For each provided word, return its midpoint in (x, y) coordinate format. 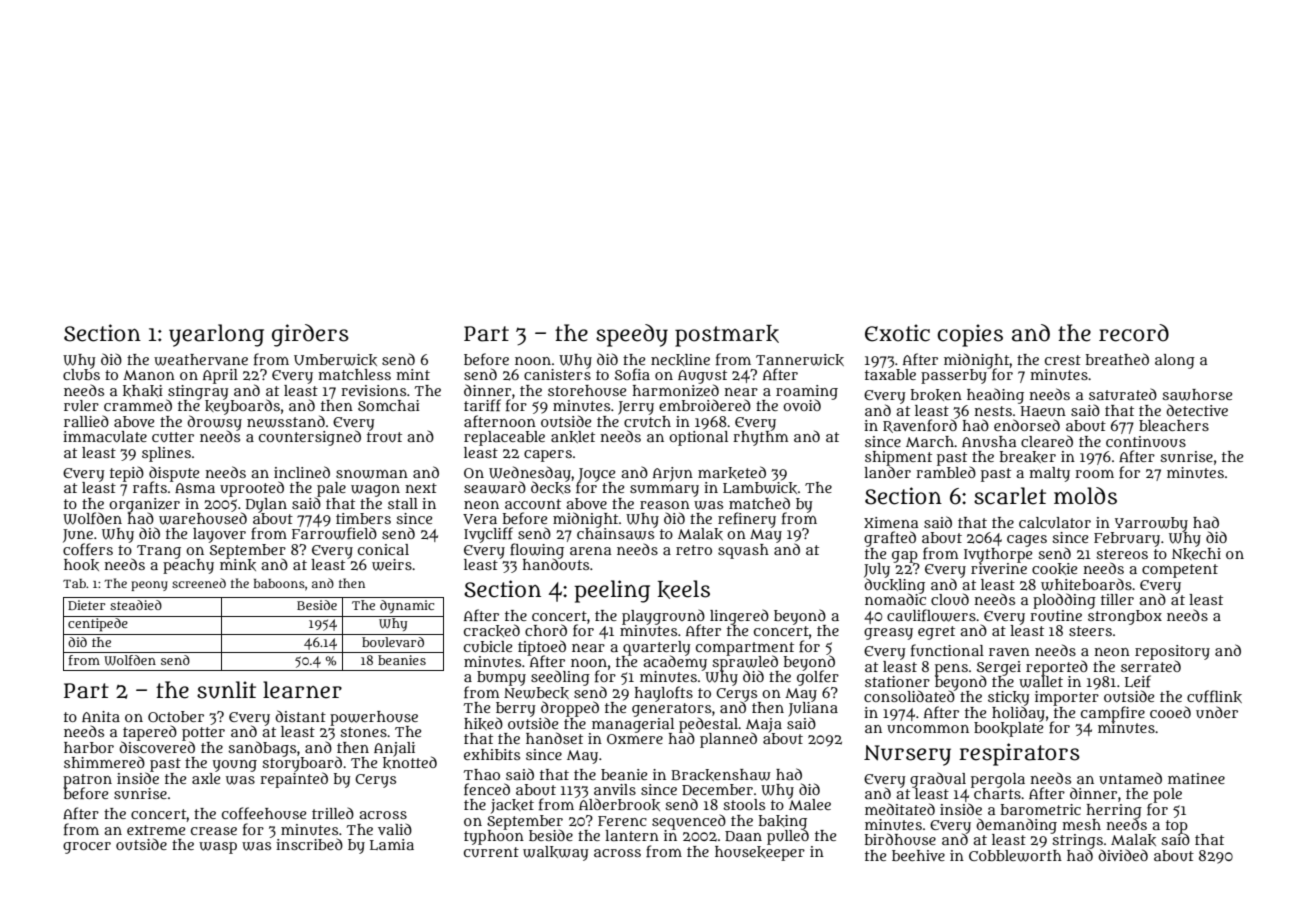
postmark (727, 336)
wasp (218, 848)
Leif (1138, 681)
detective (1197, 410)
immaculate (105, 436)
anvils (615, 789)
